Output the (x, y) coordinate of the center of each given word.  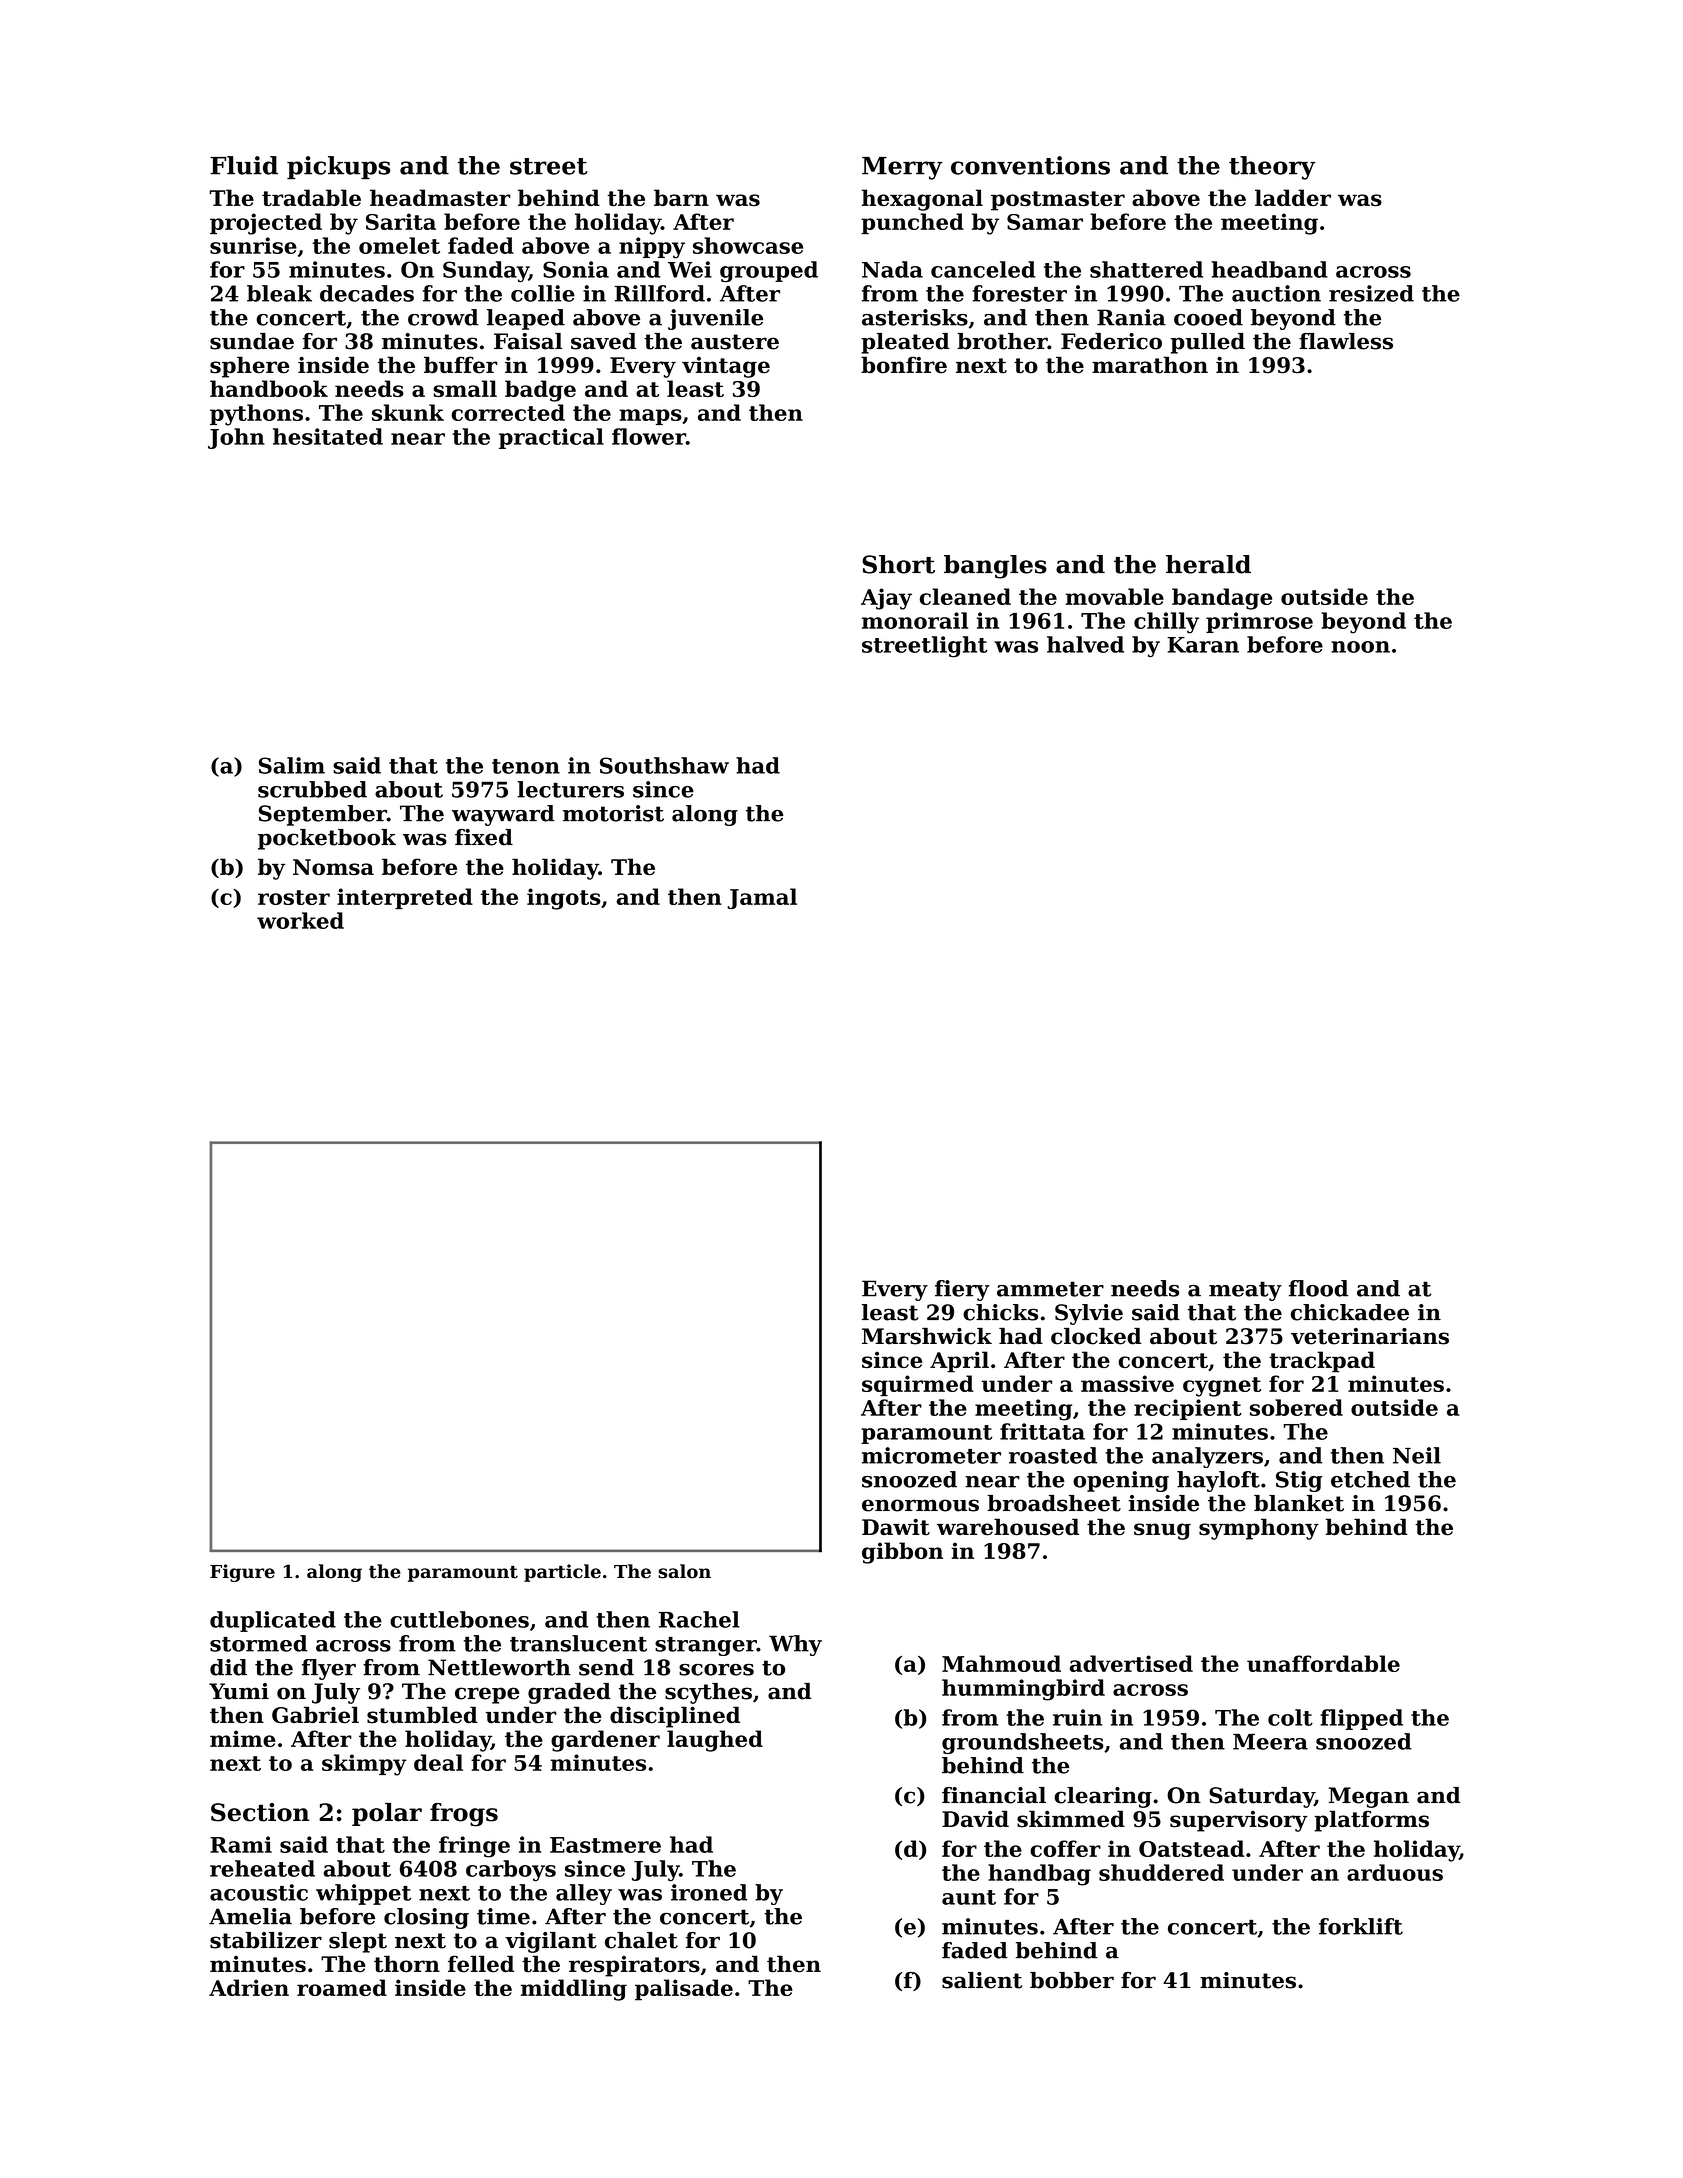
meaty (1245, 1291)
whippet (363, 1894)
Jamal (762, 898)
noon (1360, 647)
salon (684, 1571)
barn (681, 197)
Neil (1417, 1455)
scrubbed (312, 789)
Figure (242, 1573)
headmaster (440, 197)
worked (300, 920)
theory (1272, 168)
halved (1085, 644)
